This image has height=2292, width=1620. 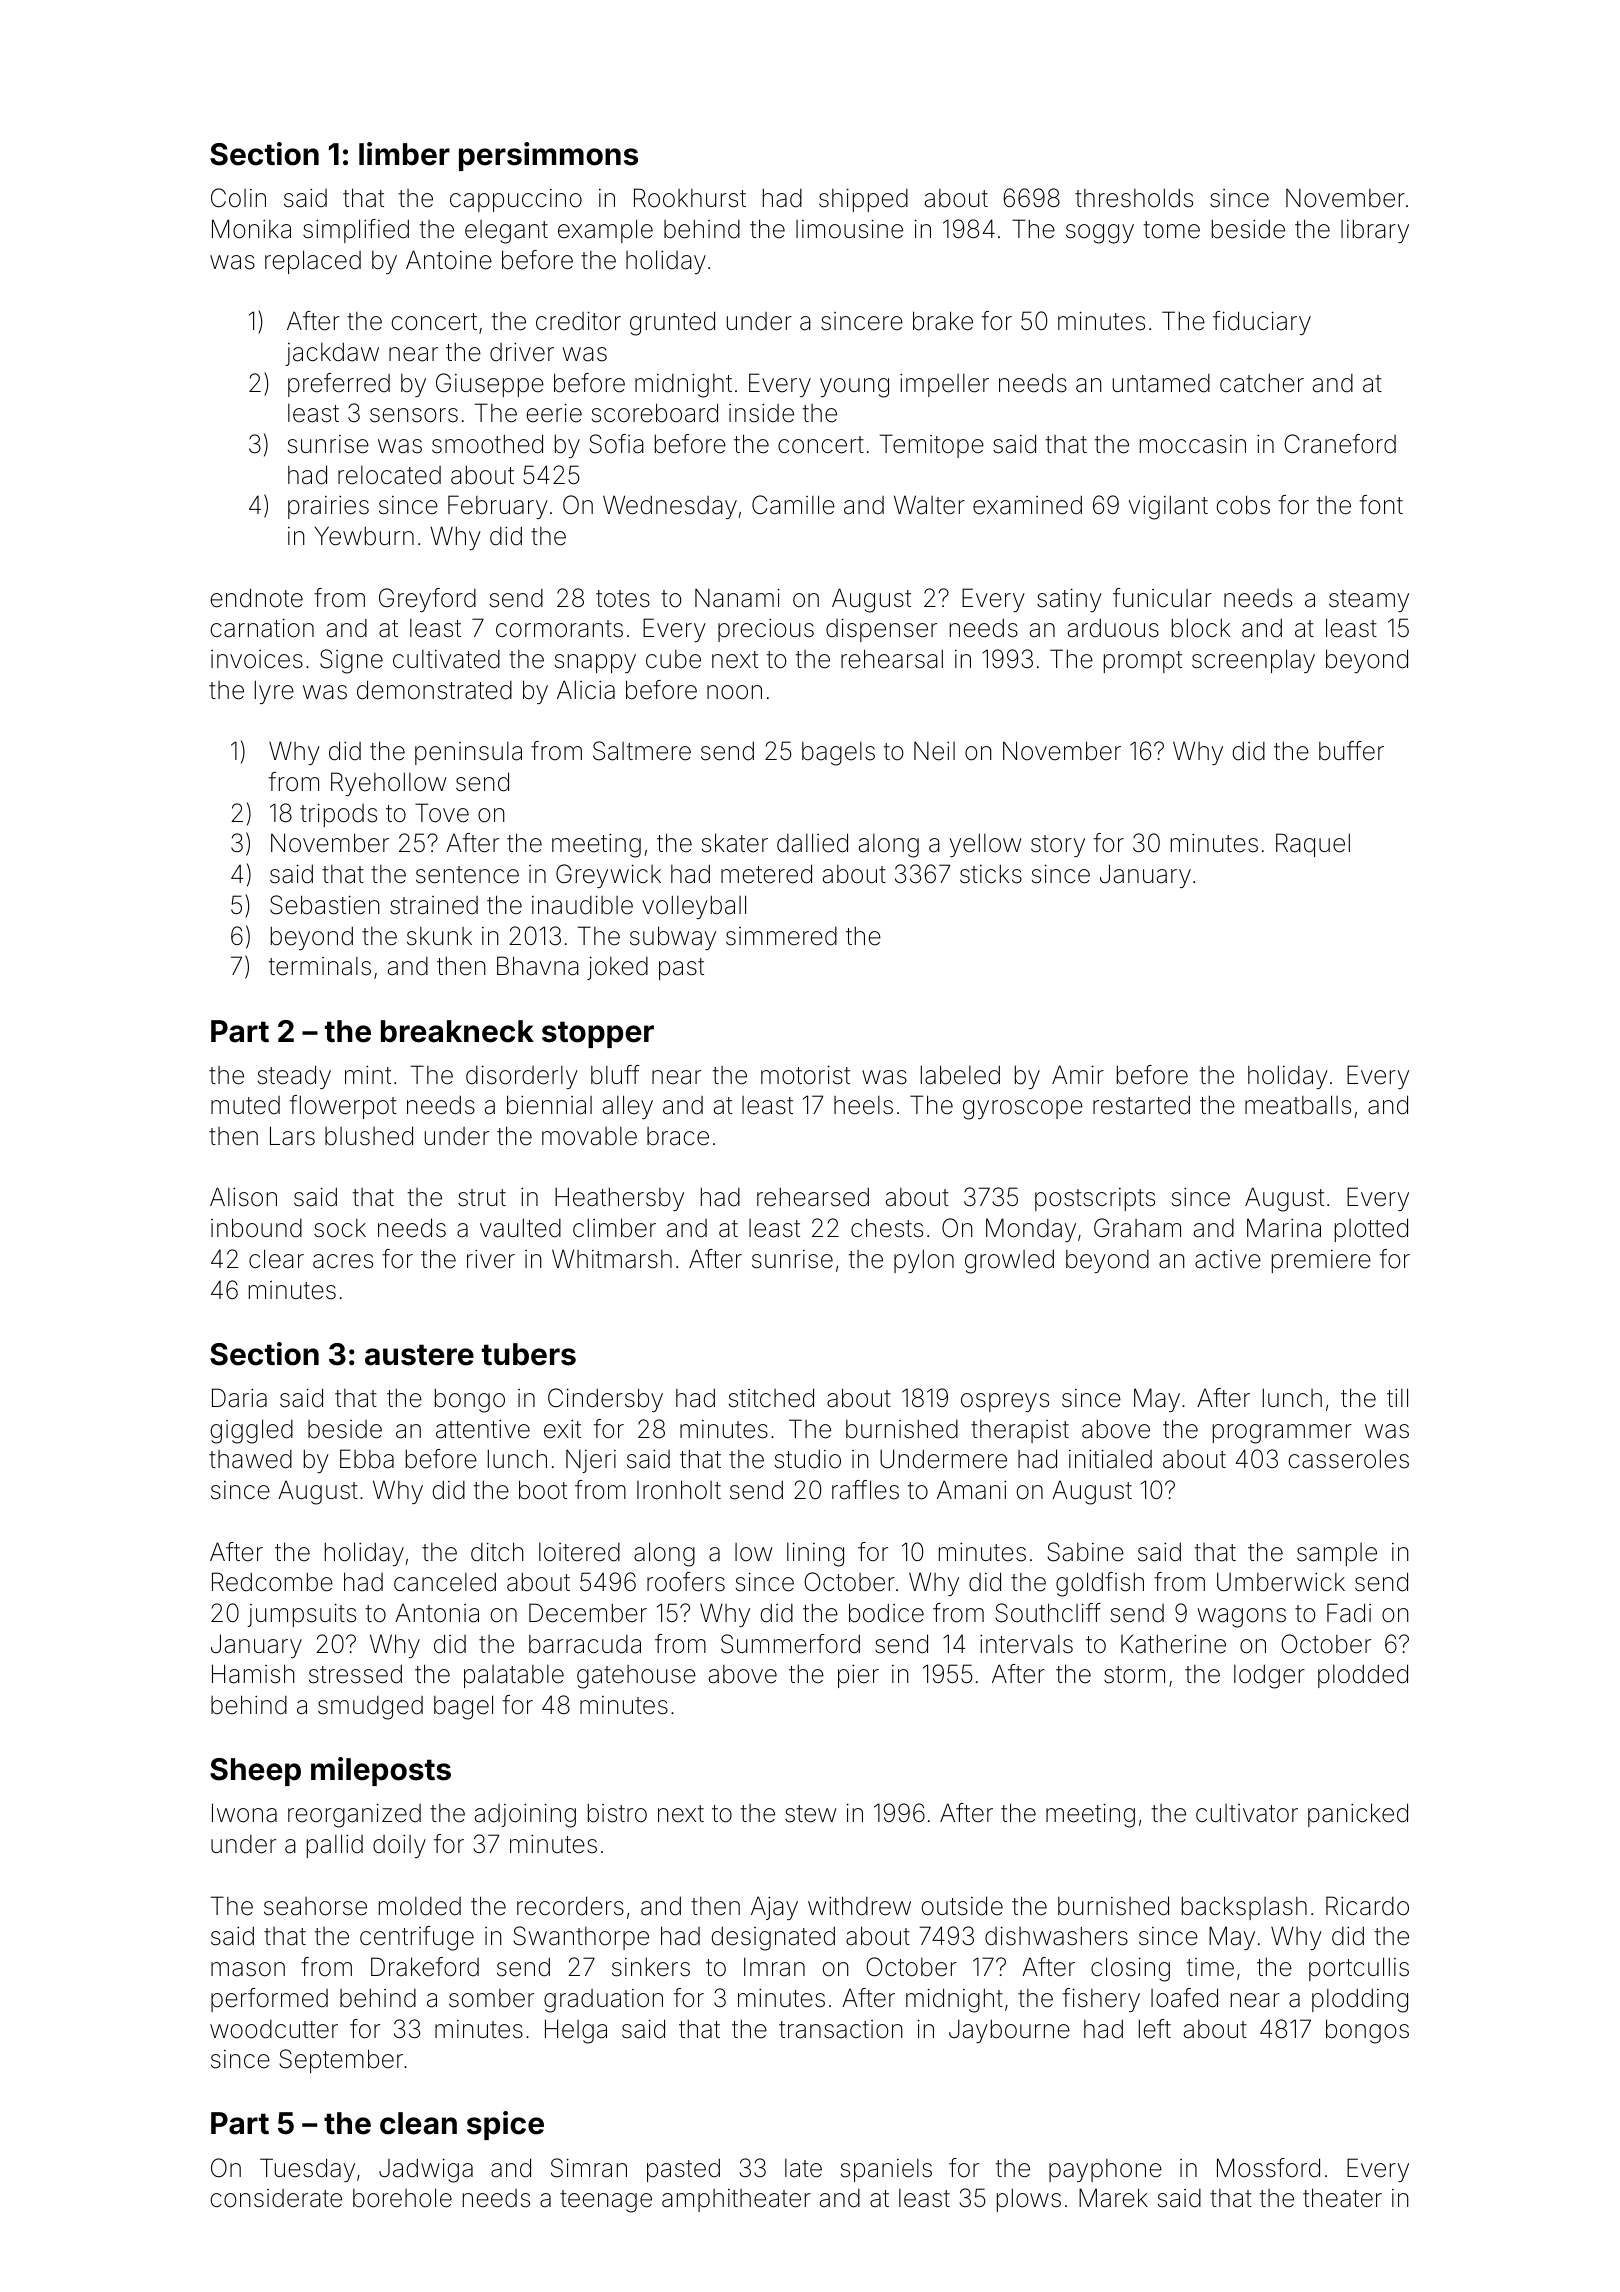 I want to click on Walter, so click(x=929, y=505).
